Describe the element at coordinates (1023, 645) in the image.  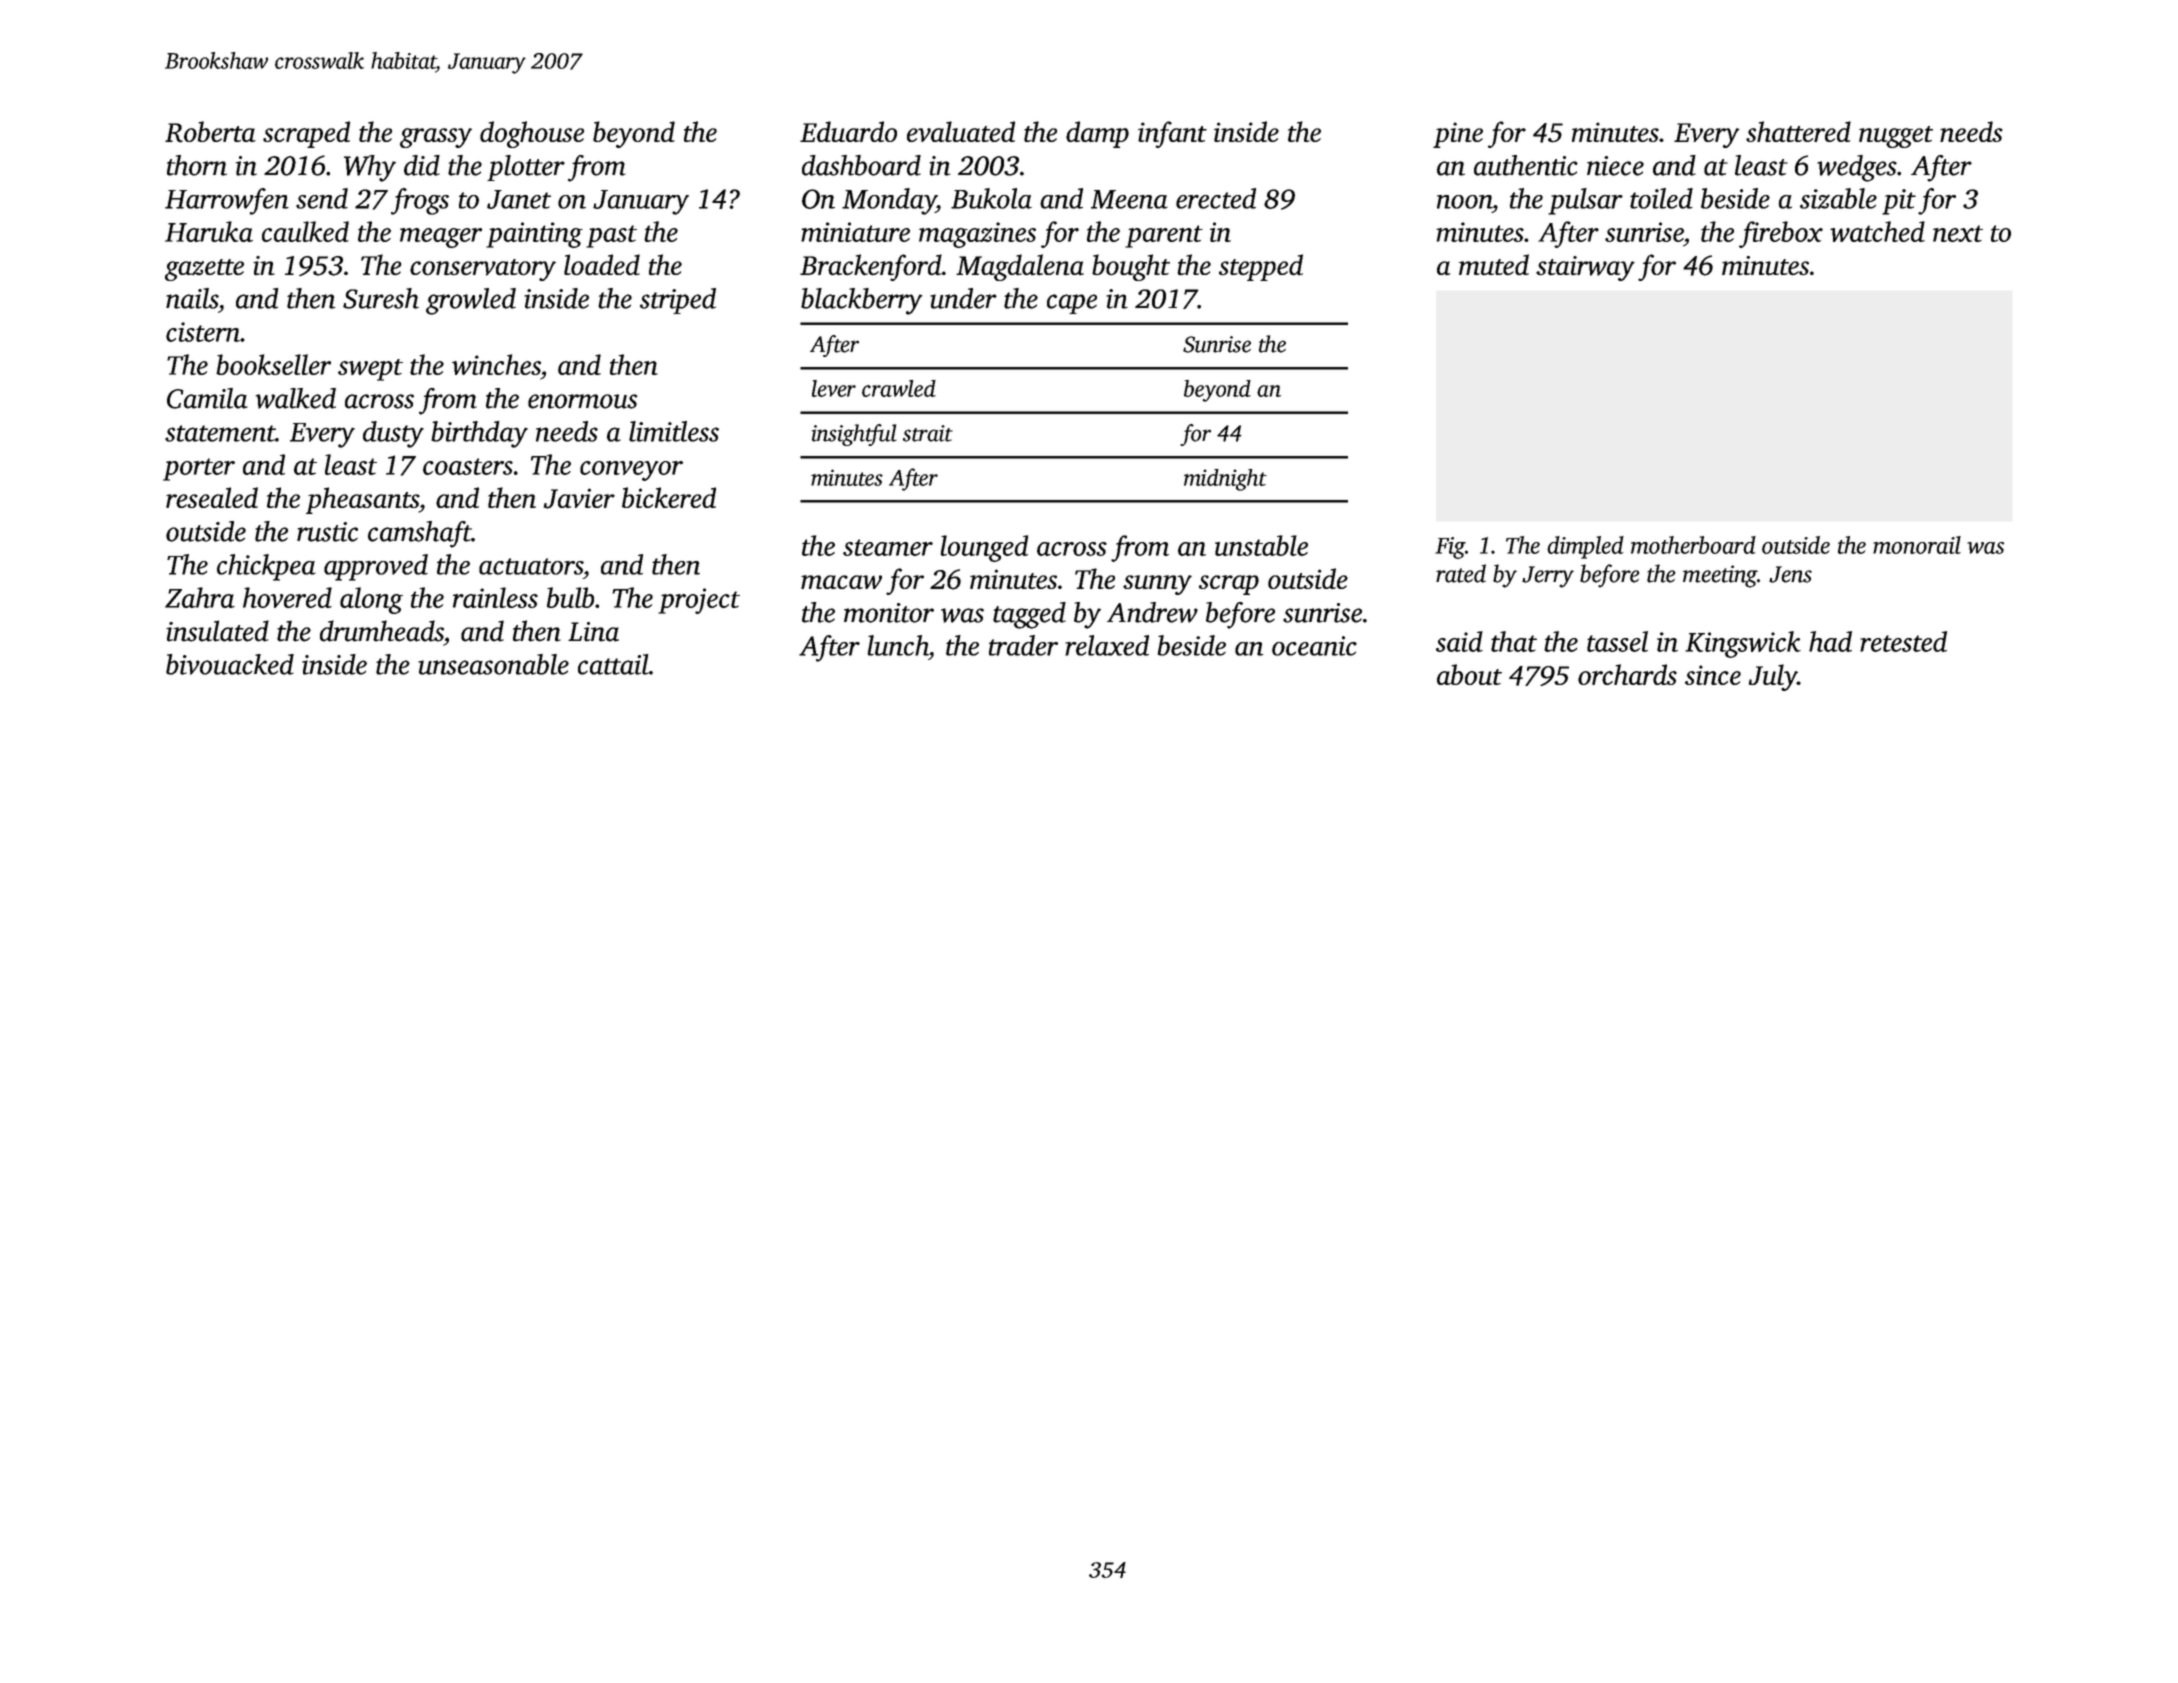
I see `trader` at that location.
